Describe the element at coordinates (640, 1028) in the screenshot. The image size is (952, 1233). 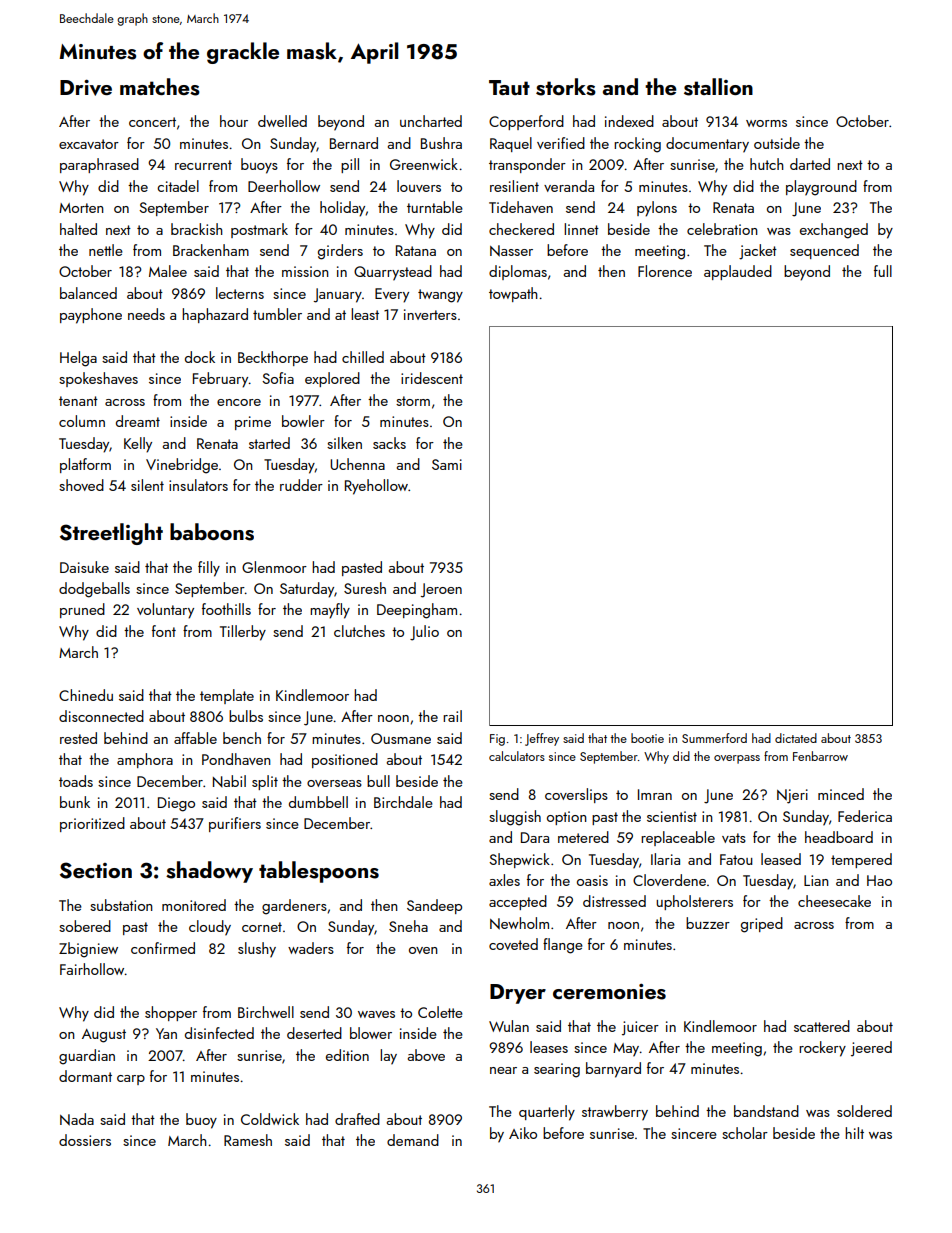
I see `juicer` at that location.
